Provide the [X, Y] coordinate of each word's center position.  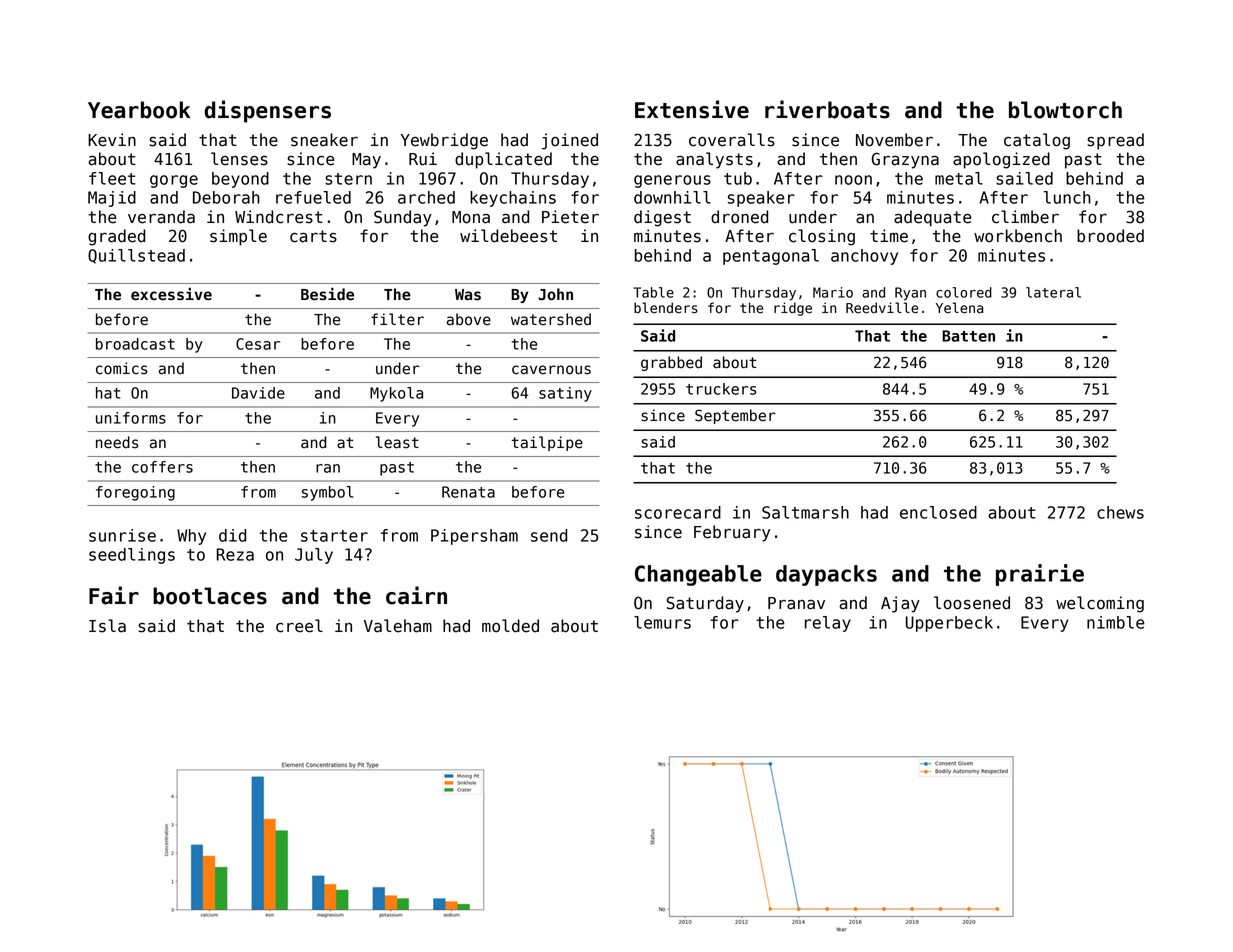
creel [299, 626]
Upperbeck [949, 624]
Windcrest [279, 217]
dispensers [267, 111]
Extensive [692, 109]
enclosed [938, 512]
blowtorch [1065, 110]
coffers [162, 467]
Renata [468, 492]
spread [1115, 141]
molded [510, 626]
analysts [714, 160]
